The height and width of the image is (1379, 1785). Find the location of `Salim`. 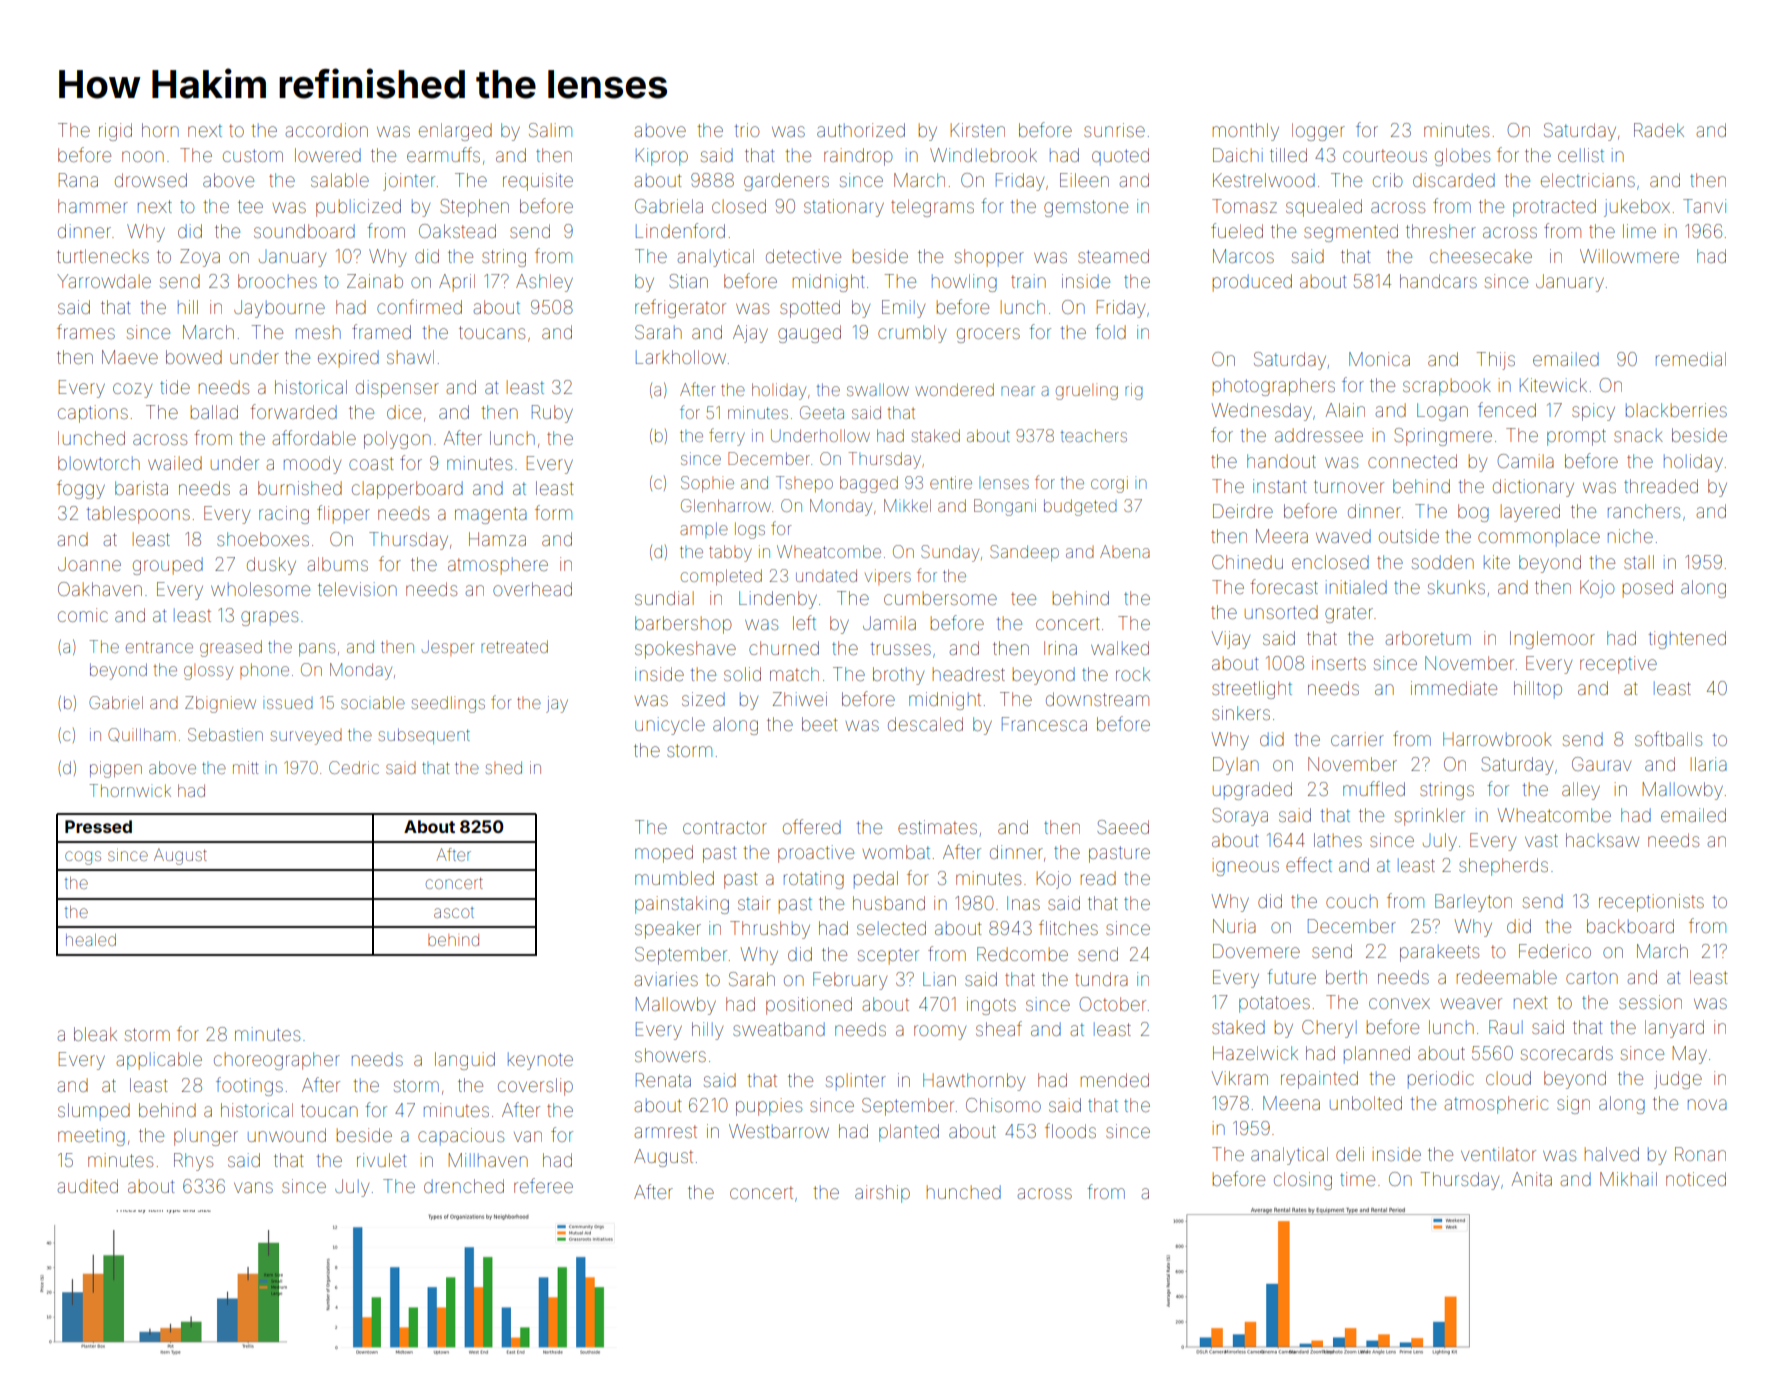

Salim is located at coordinates (550, 130).
